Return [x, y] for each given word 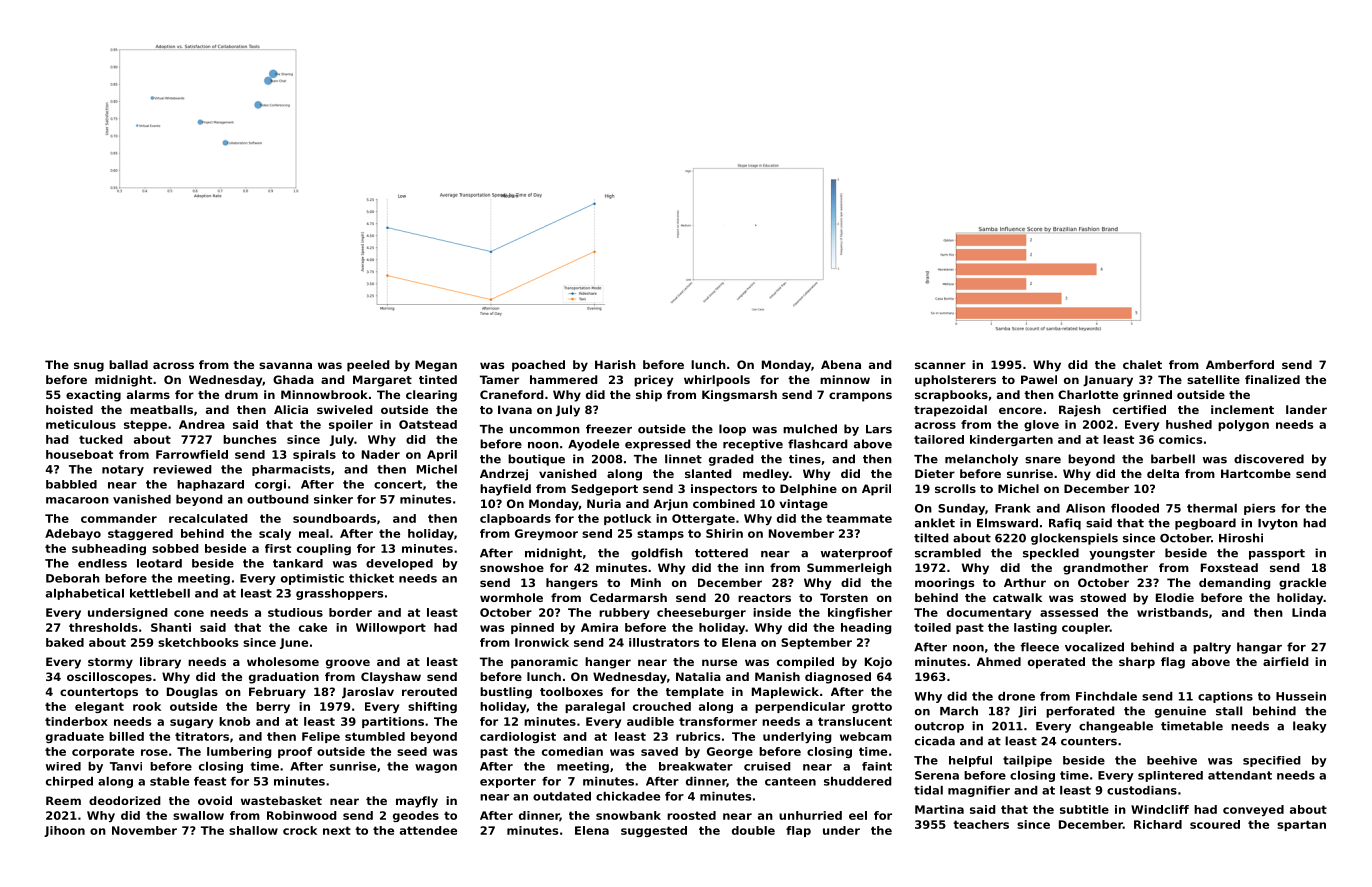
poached [538, 366]
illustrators [664, 642]
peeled [368, 366]
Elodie [1175, 597]
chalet [1142, 364]
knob [234, 721]
